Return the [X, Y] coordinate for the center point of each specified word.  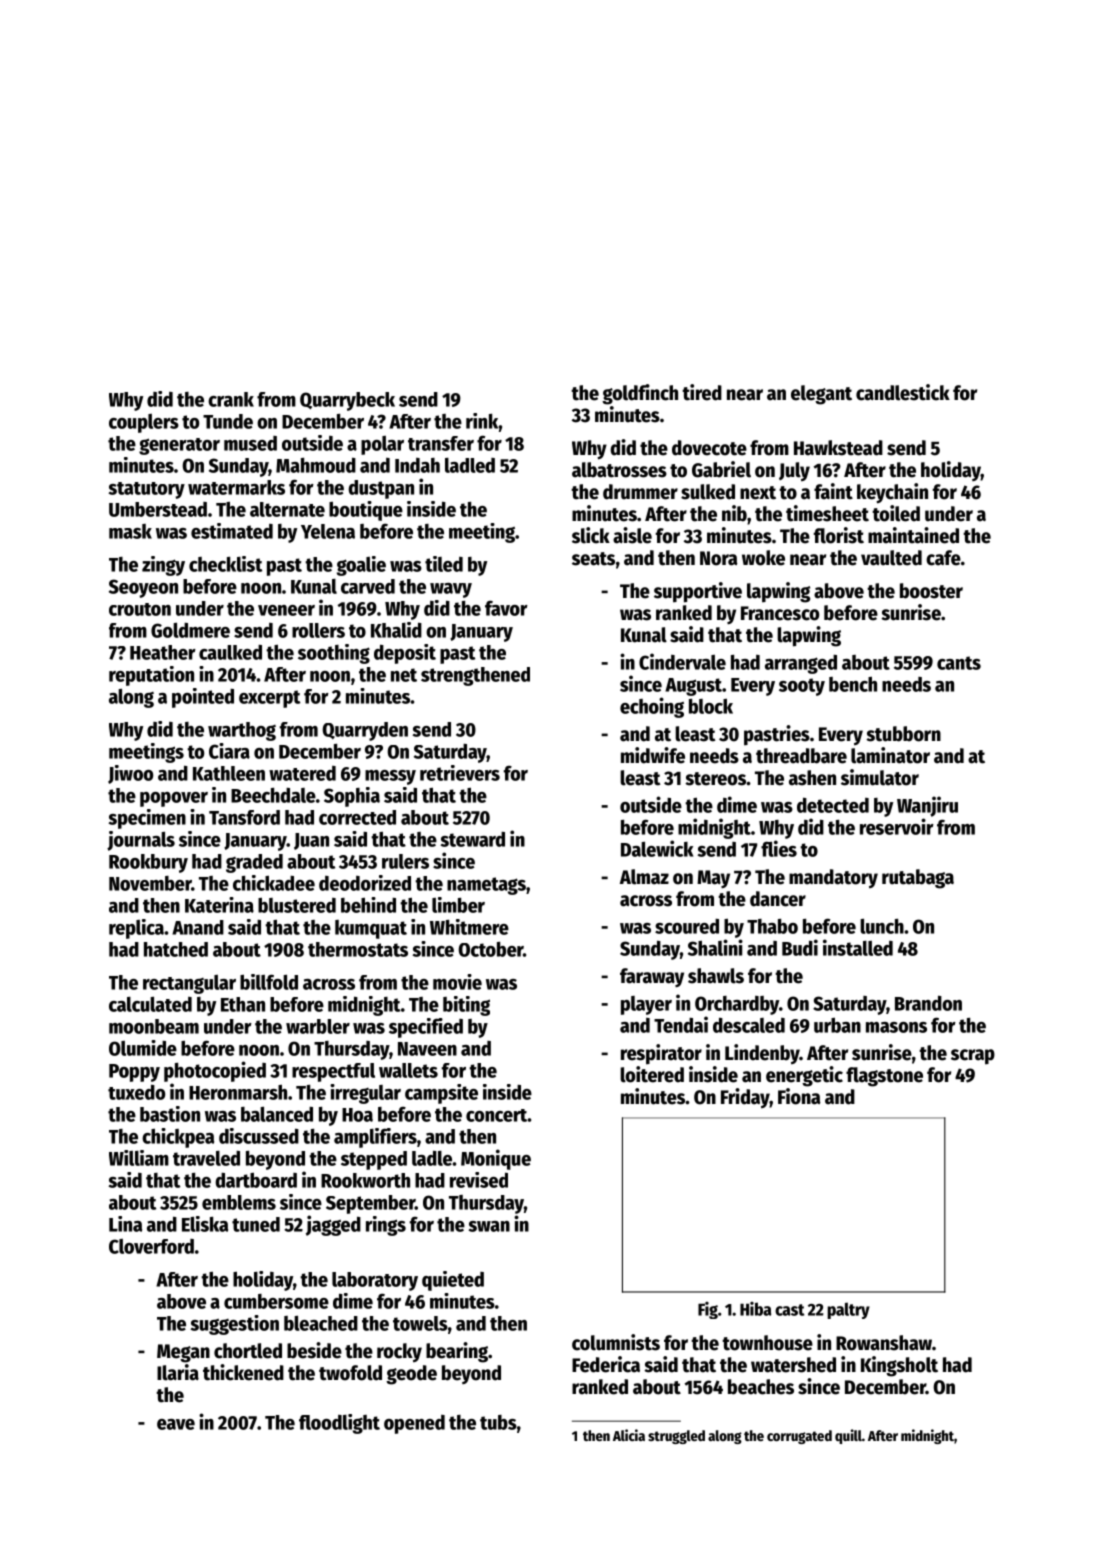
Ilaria [178, 1372]
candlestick [903, 392]
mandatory [833, 879]
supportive [698, 592]
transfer [441, 443]
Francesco [780, 613]
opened [414, 1424]
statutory [146, 490]
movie [457, 982]
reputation [151, 676]
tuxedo [136, 1092]
